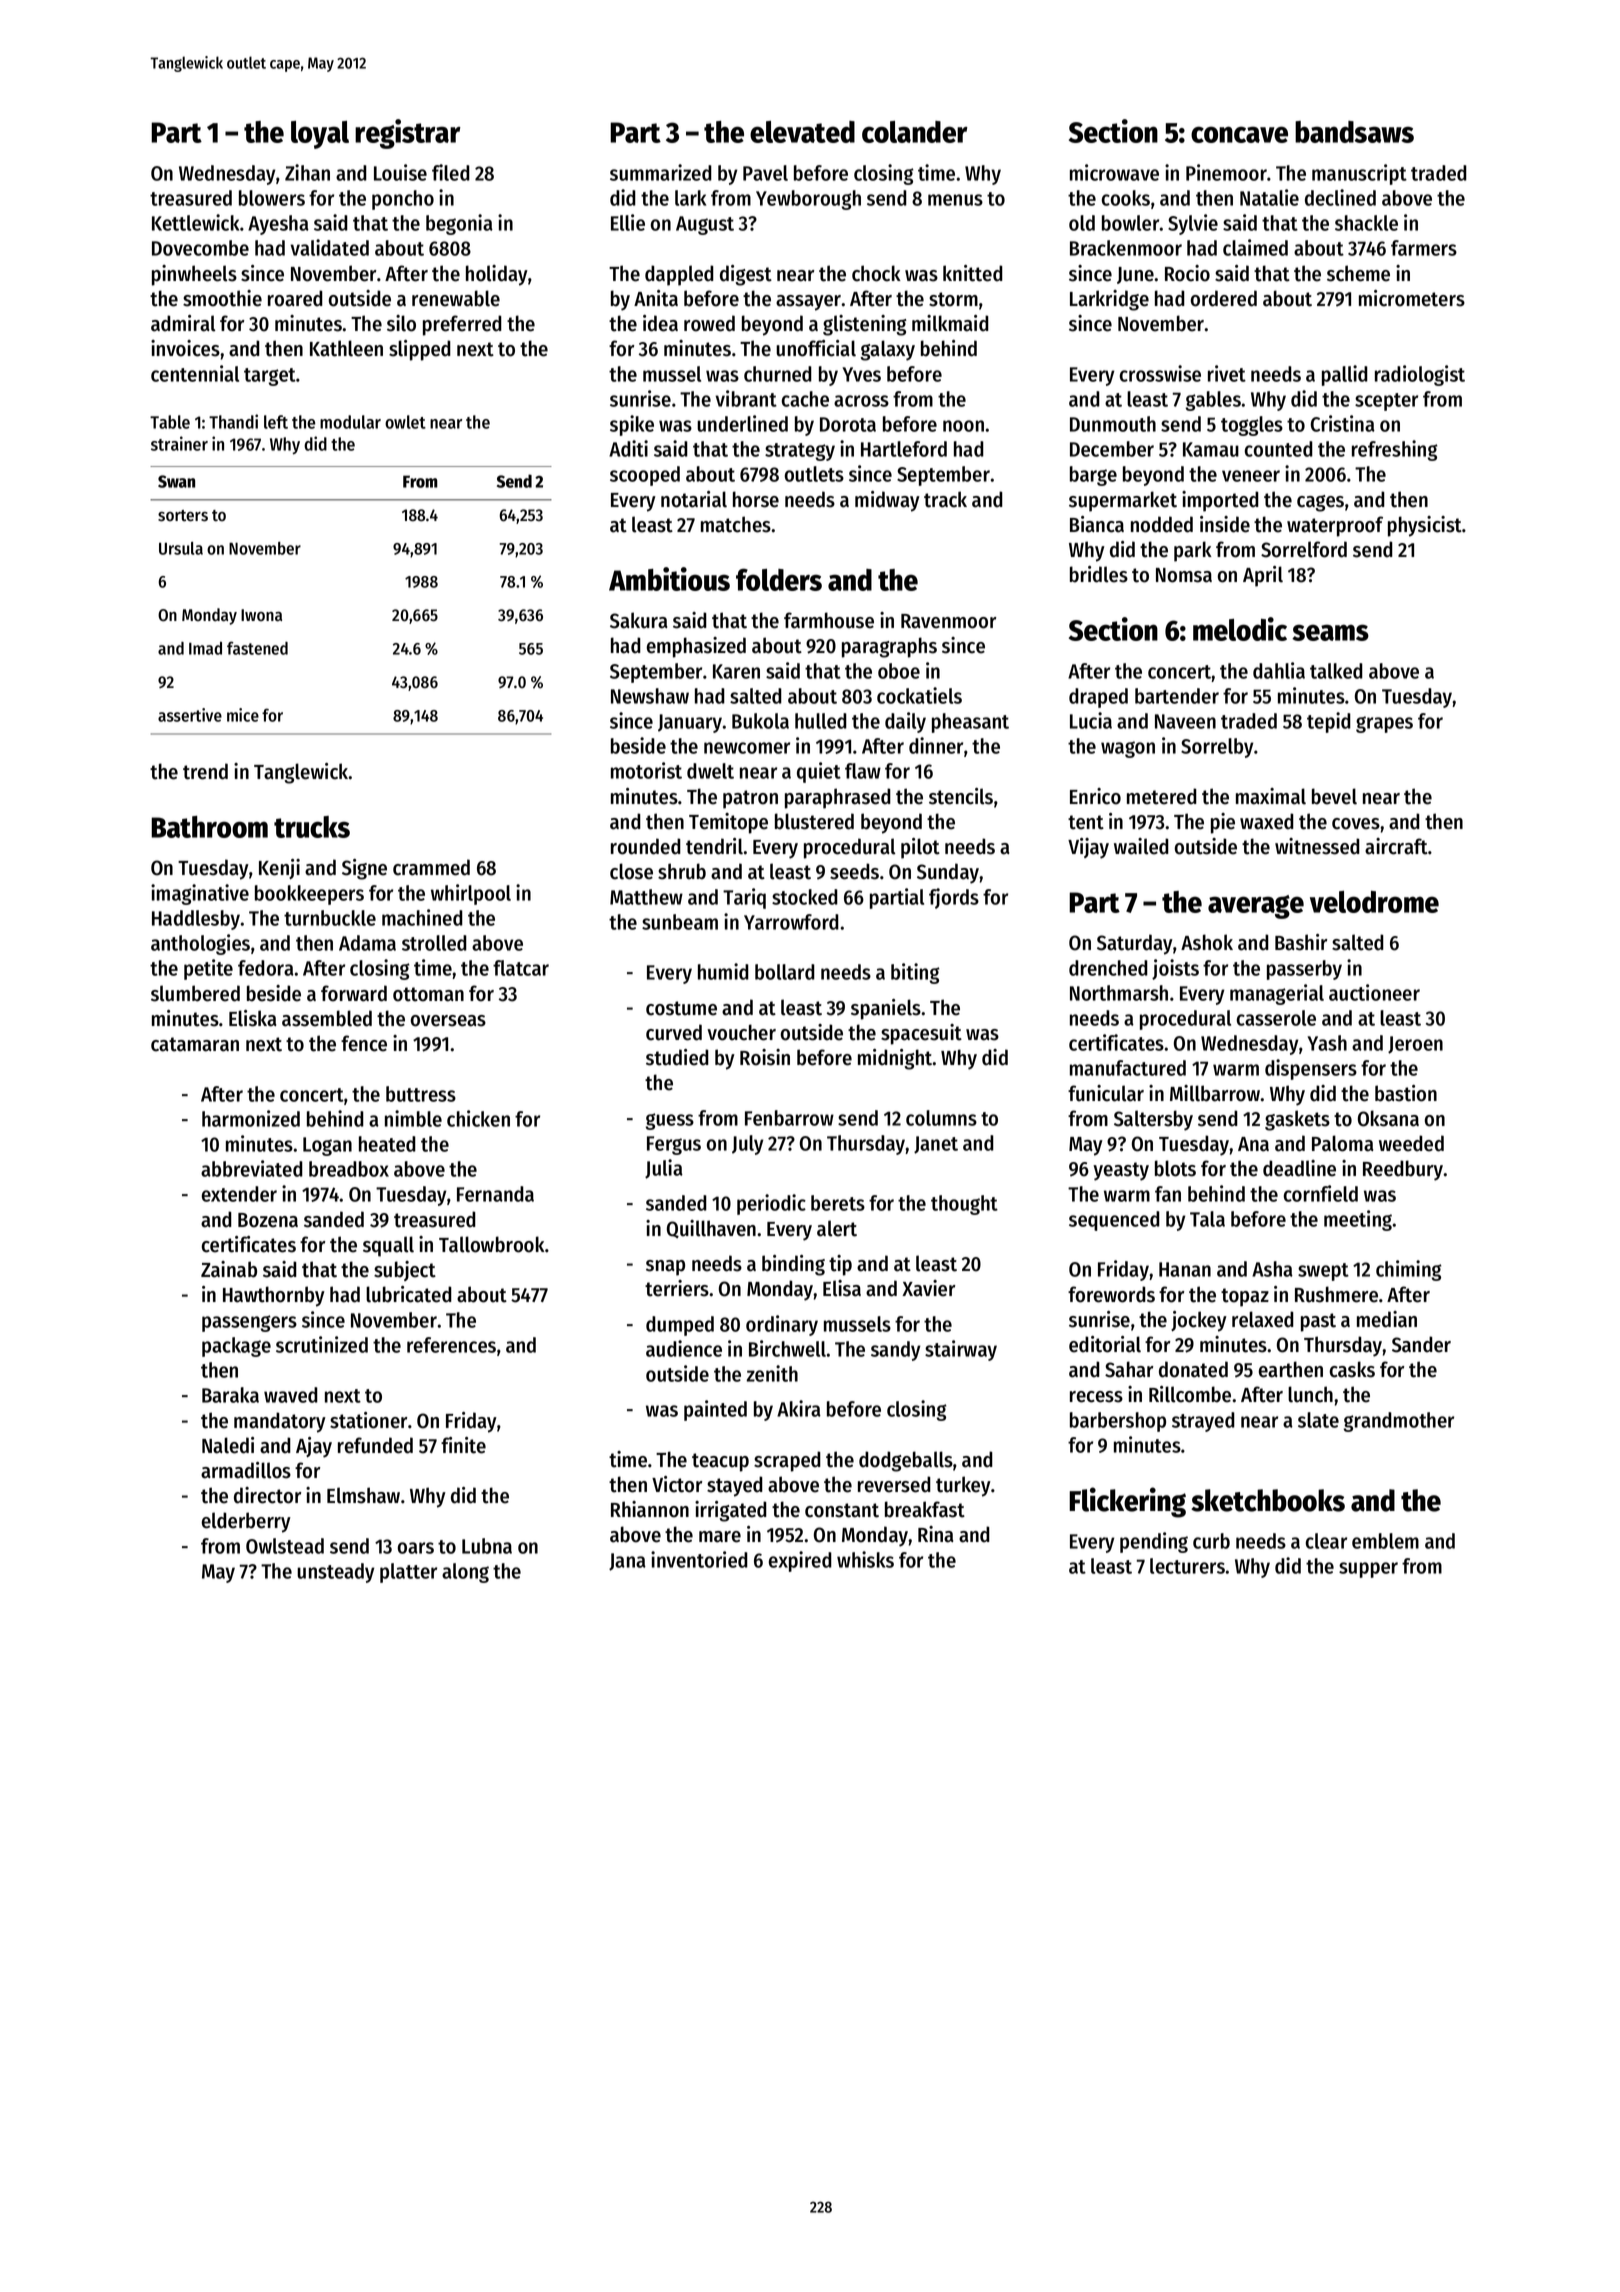  What do you see at coordinates (961, 796) in the screenshot?
I see `stencils` at bounding box center [961, 796].
